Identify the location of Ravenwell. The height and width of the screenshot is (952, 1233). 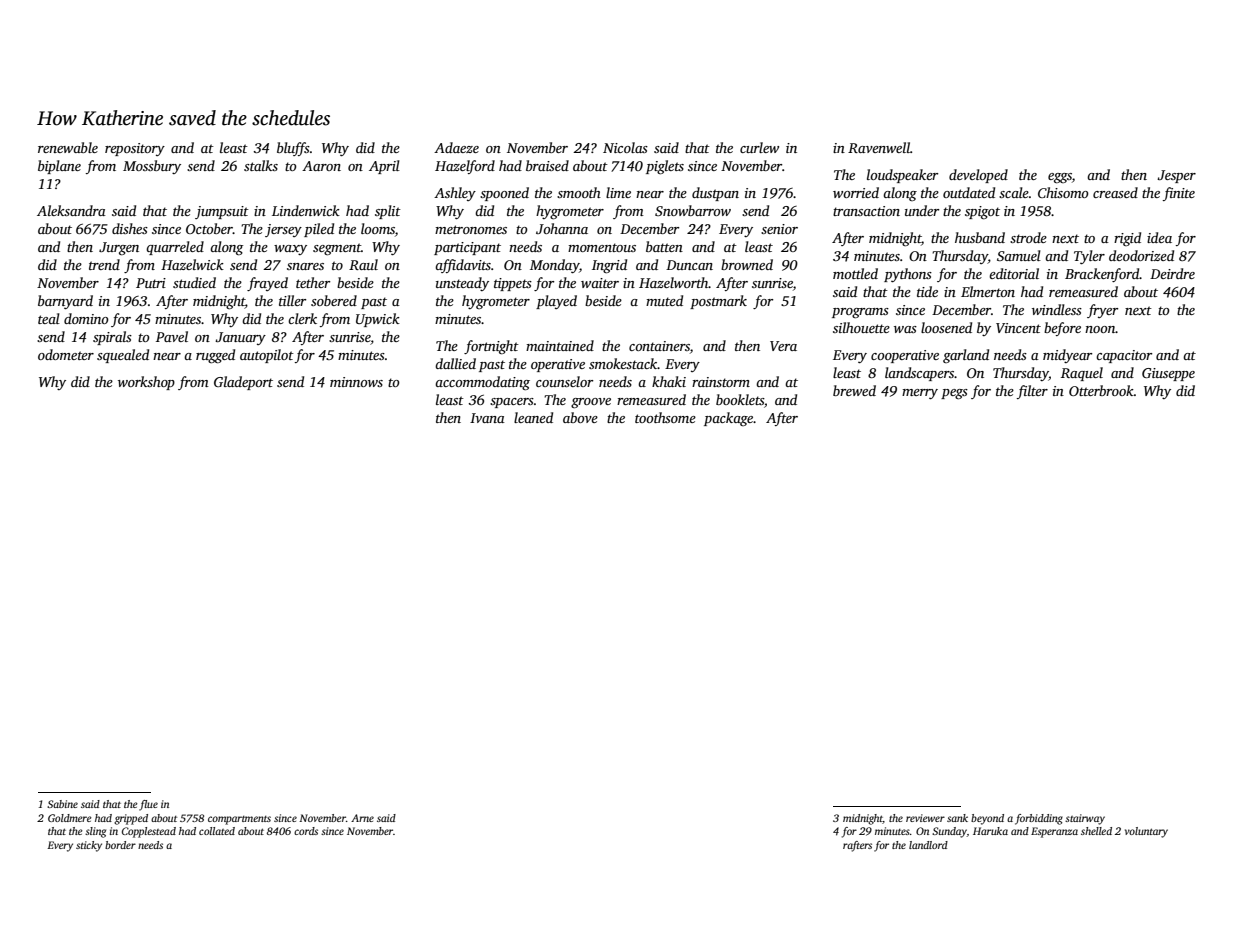
(879, 147).
